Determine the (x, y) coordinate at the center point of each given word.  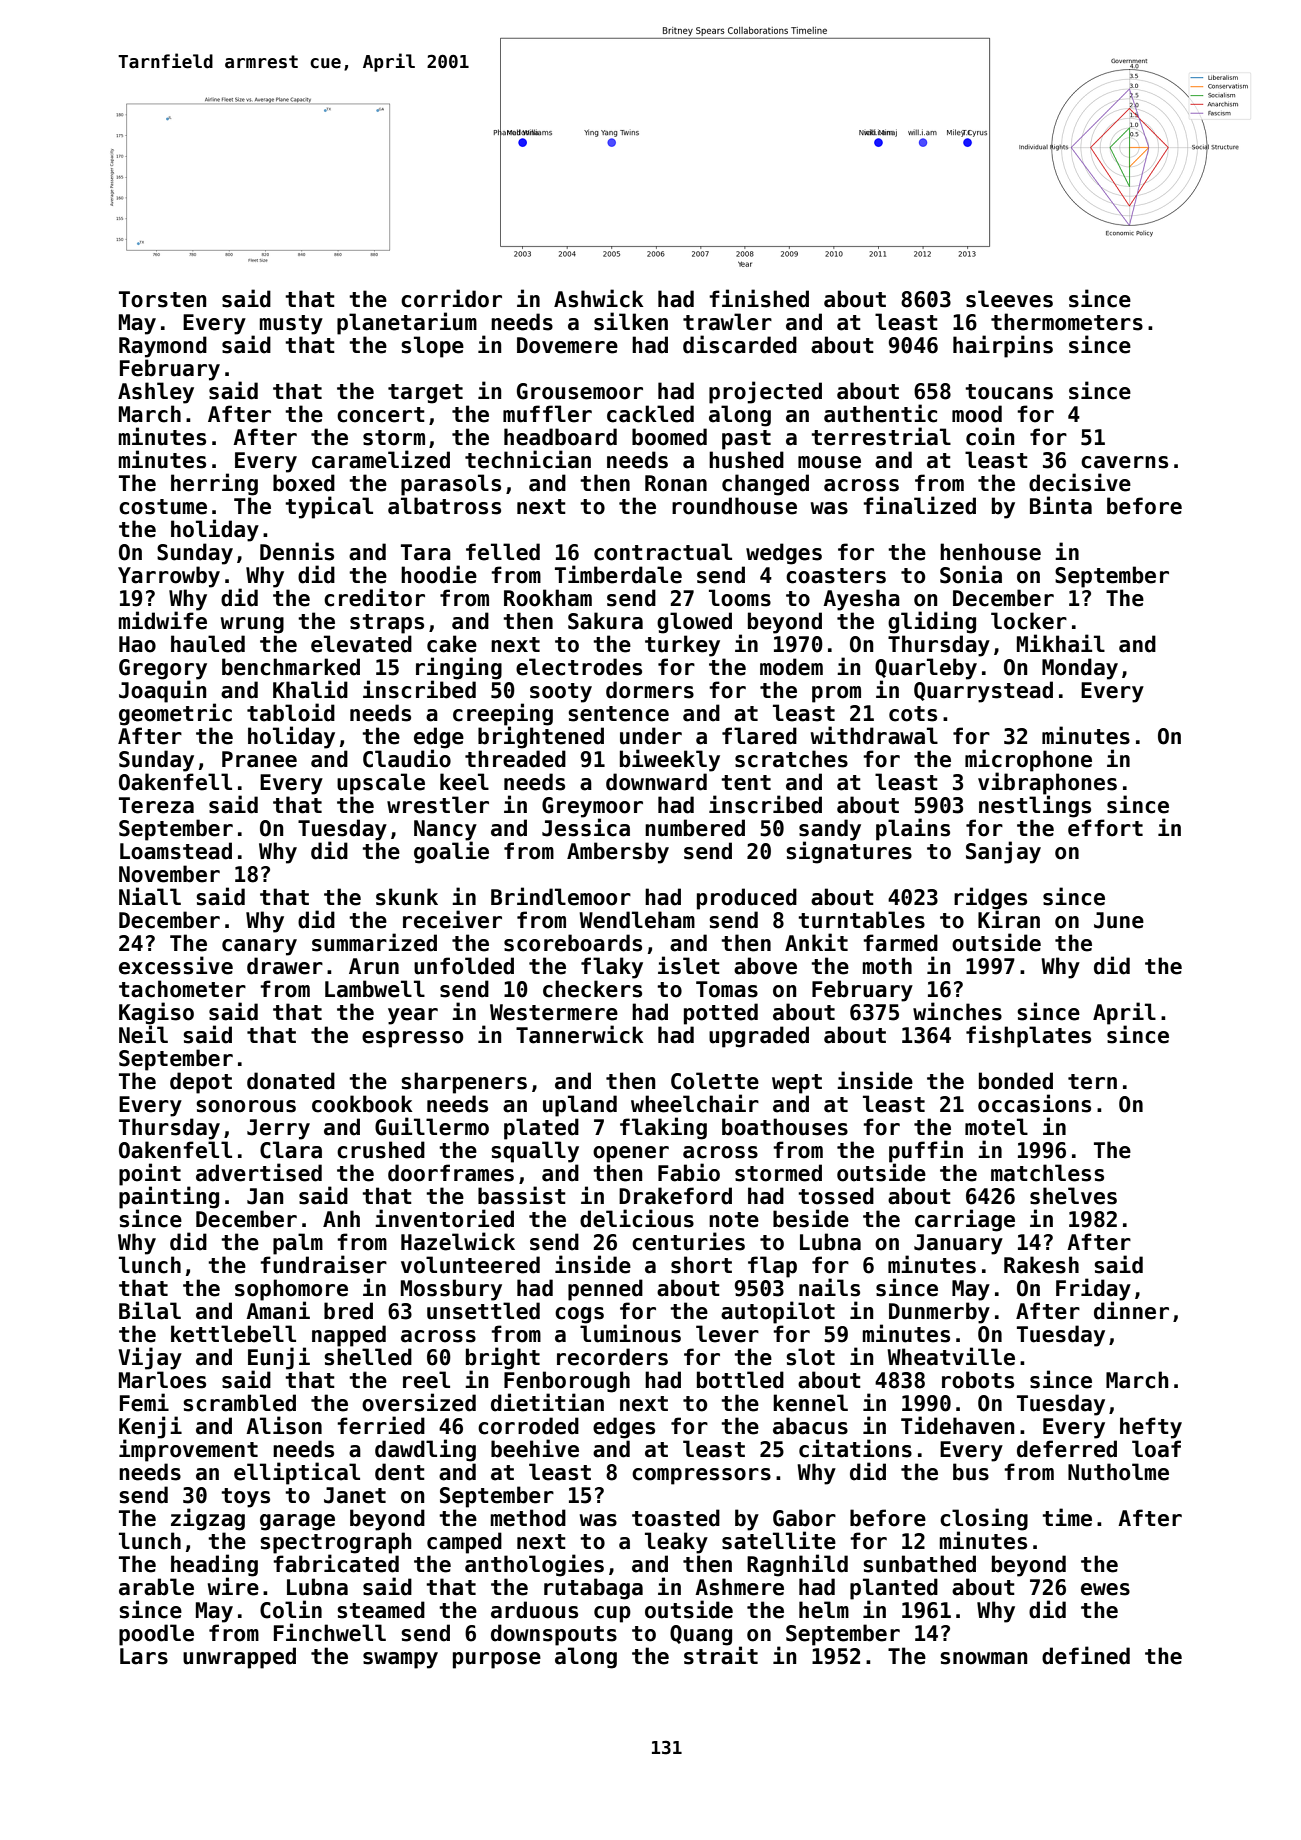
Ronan (676, 483)
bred (348, 1311)
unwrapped (239, 1658)
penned (605, 1290)
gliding (932, 622)
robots (978, 1380)
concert (381, 415)
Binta (1061, 505)
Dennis (297, 551)
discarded (740, 344)
